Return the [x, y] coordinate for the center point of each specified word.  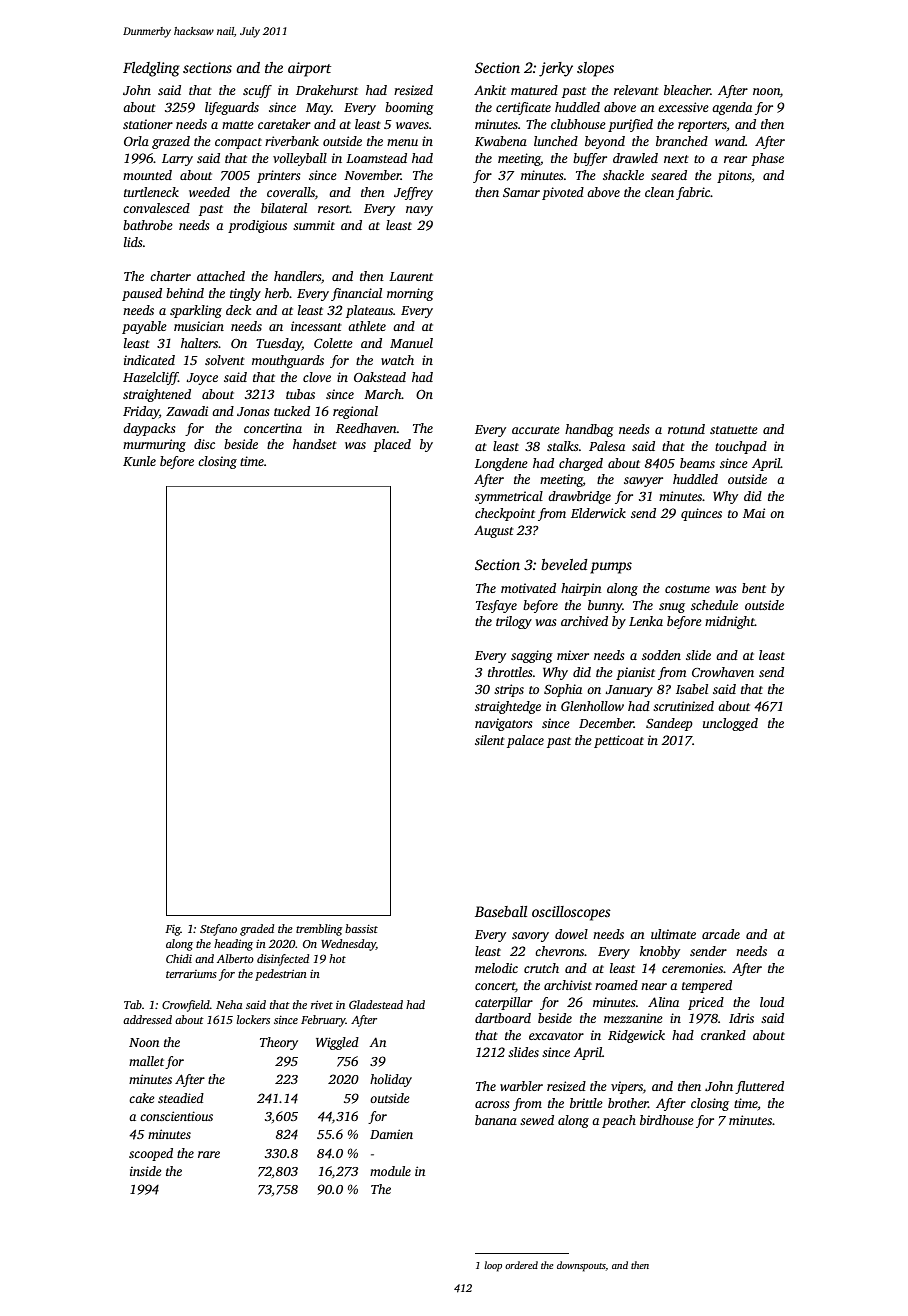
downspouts [581, 1266]
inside [146, 1171]
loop [493, 1266]
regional [355, 412]
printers [278, 176]
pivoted [563, 193]
